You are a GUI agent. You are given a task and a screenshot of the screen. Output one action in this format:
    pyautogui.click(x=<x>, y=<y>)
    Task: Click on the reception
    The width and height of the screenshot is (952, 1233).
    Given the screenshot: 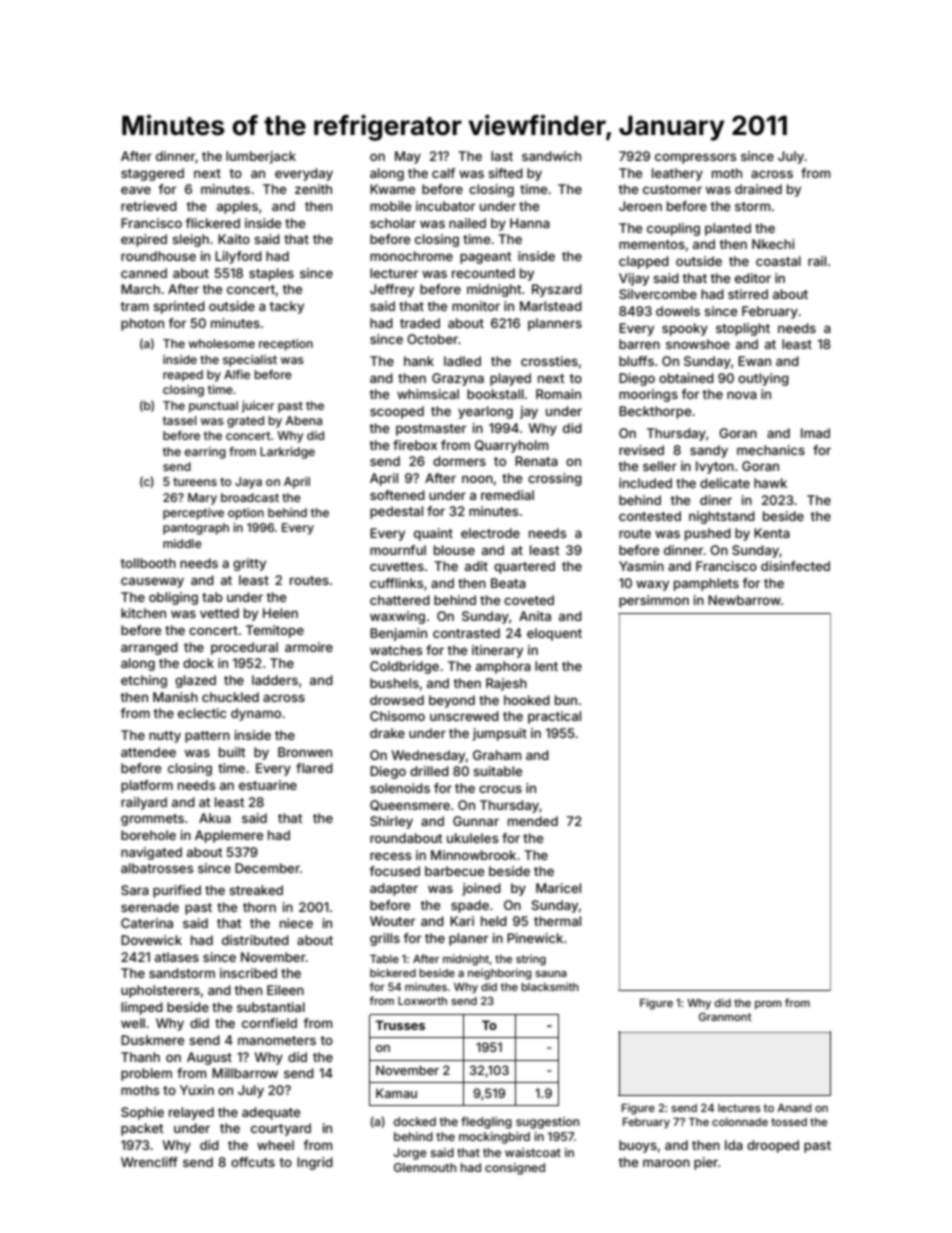 What is the action you would take?
    pyautogui.click(x=286, y=345)
